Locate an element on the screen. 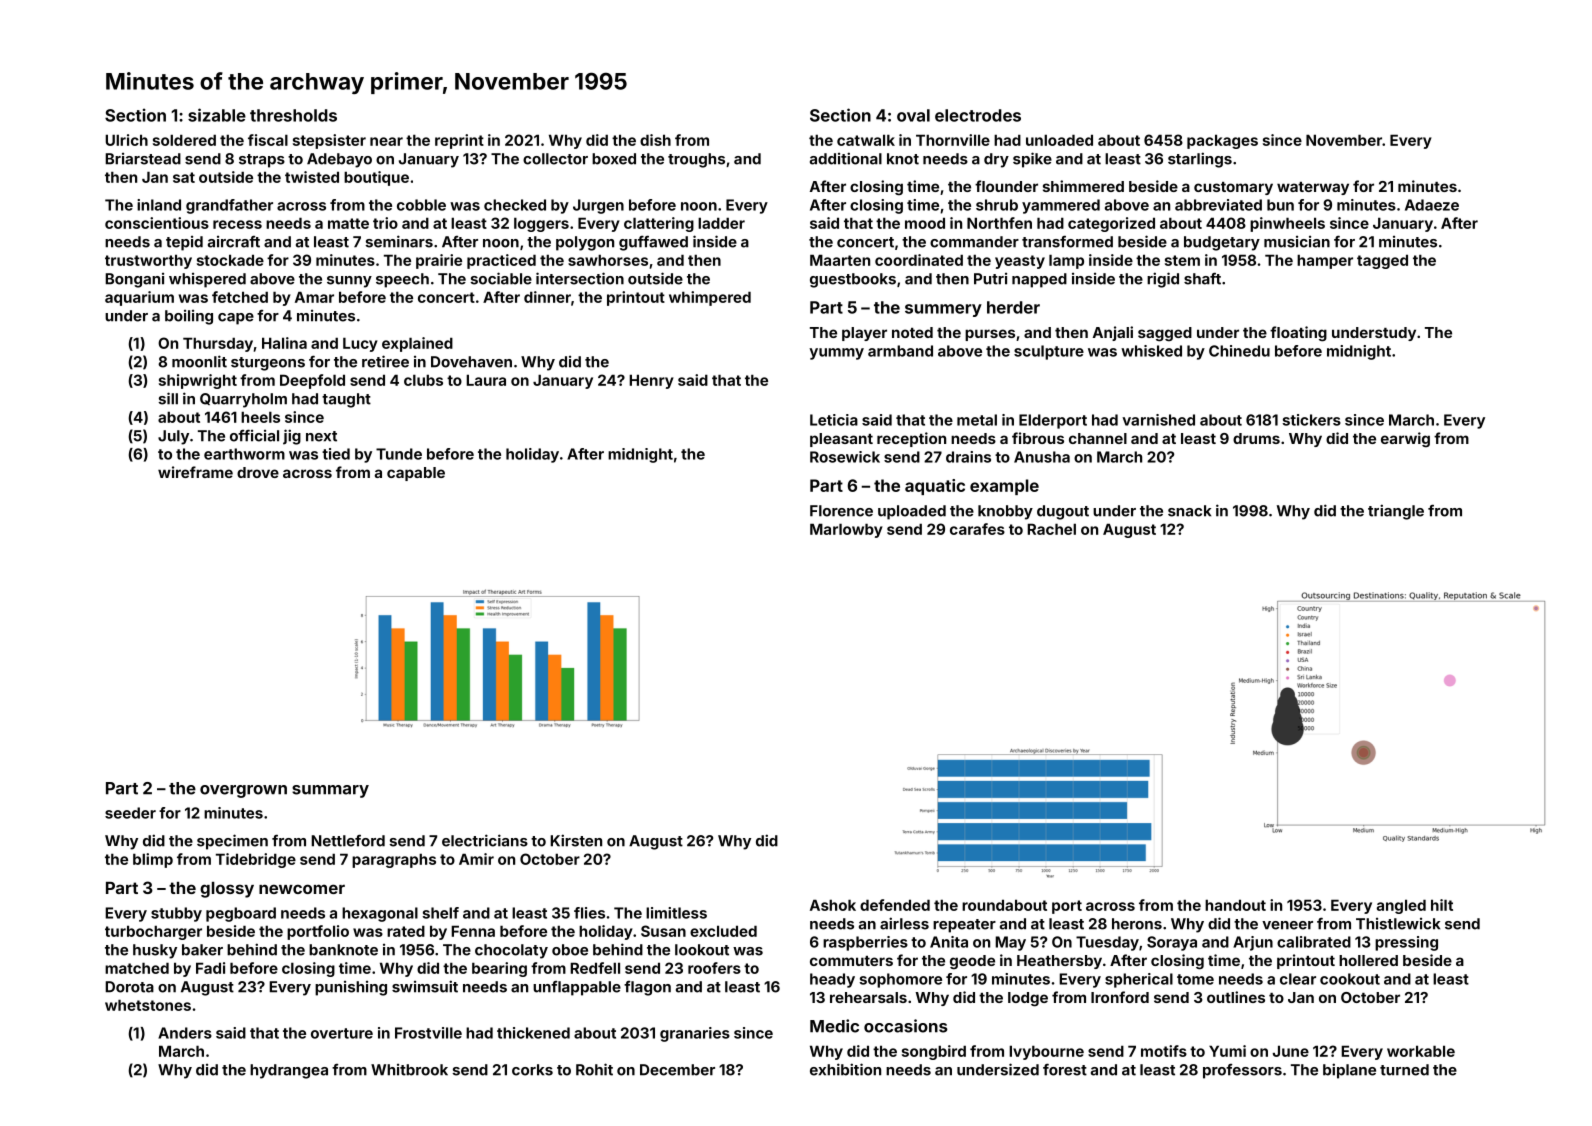 This screenshot has height=1126, width=1592. handout is located at coordinates (1235, 905).
